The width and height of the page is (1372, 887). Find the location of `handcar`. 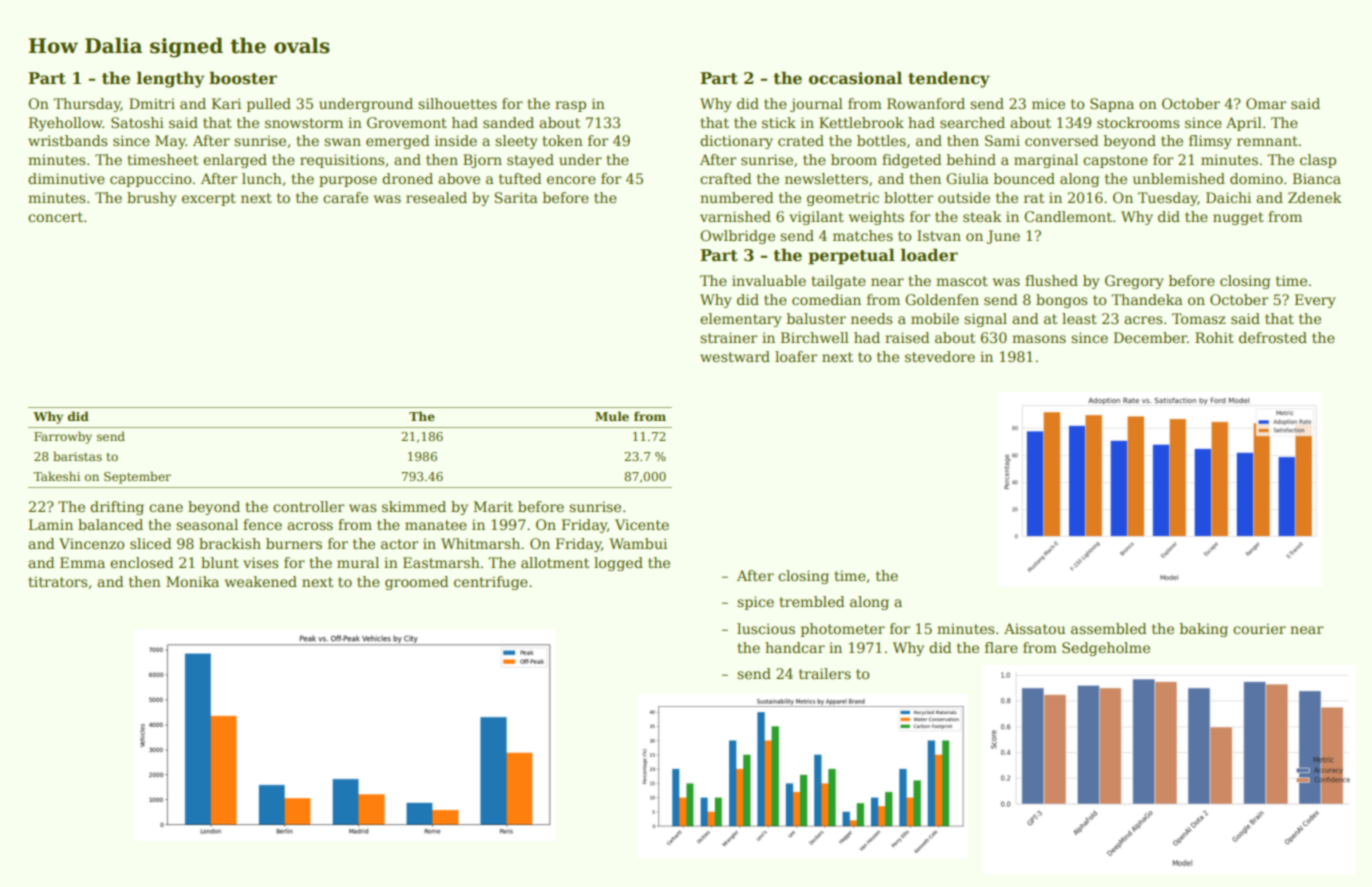

handcar is located at coordinates (795, 647).
